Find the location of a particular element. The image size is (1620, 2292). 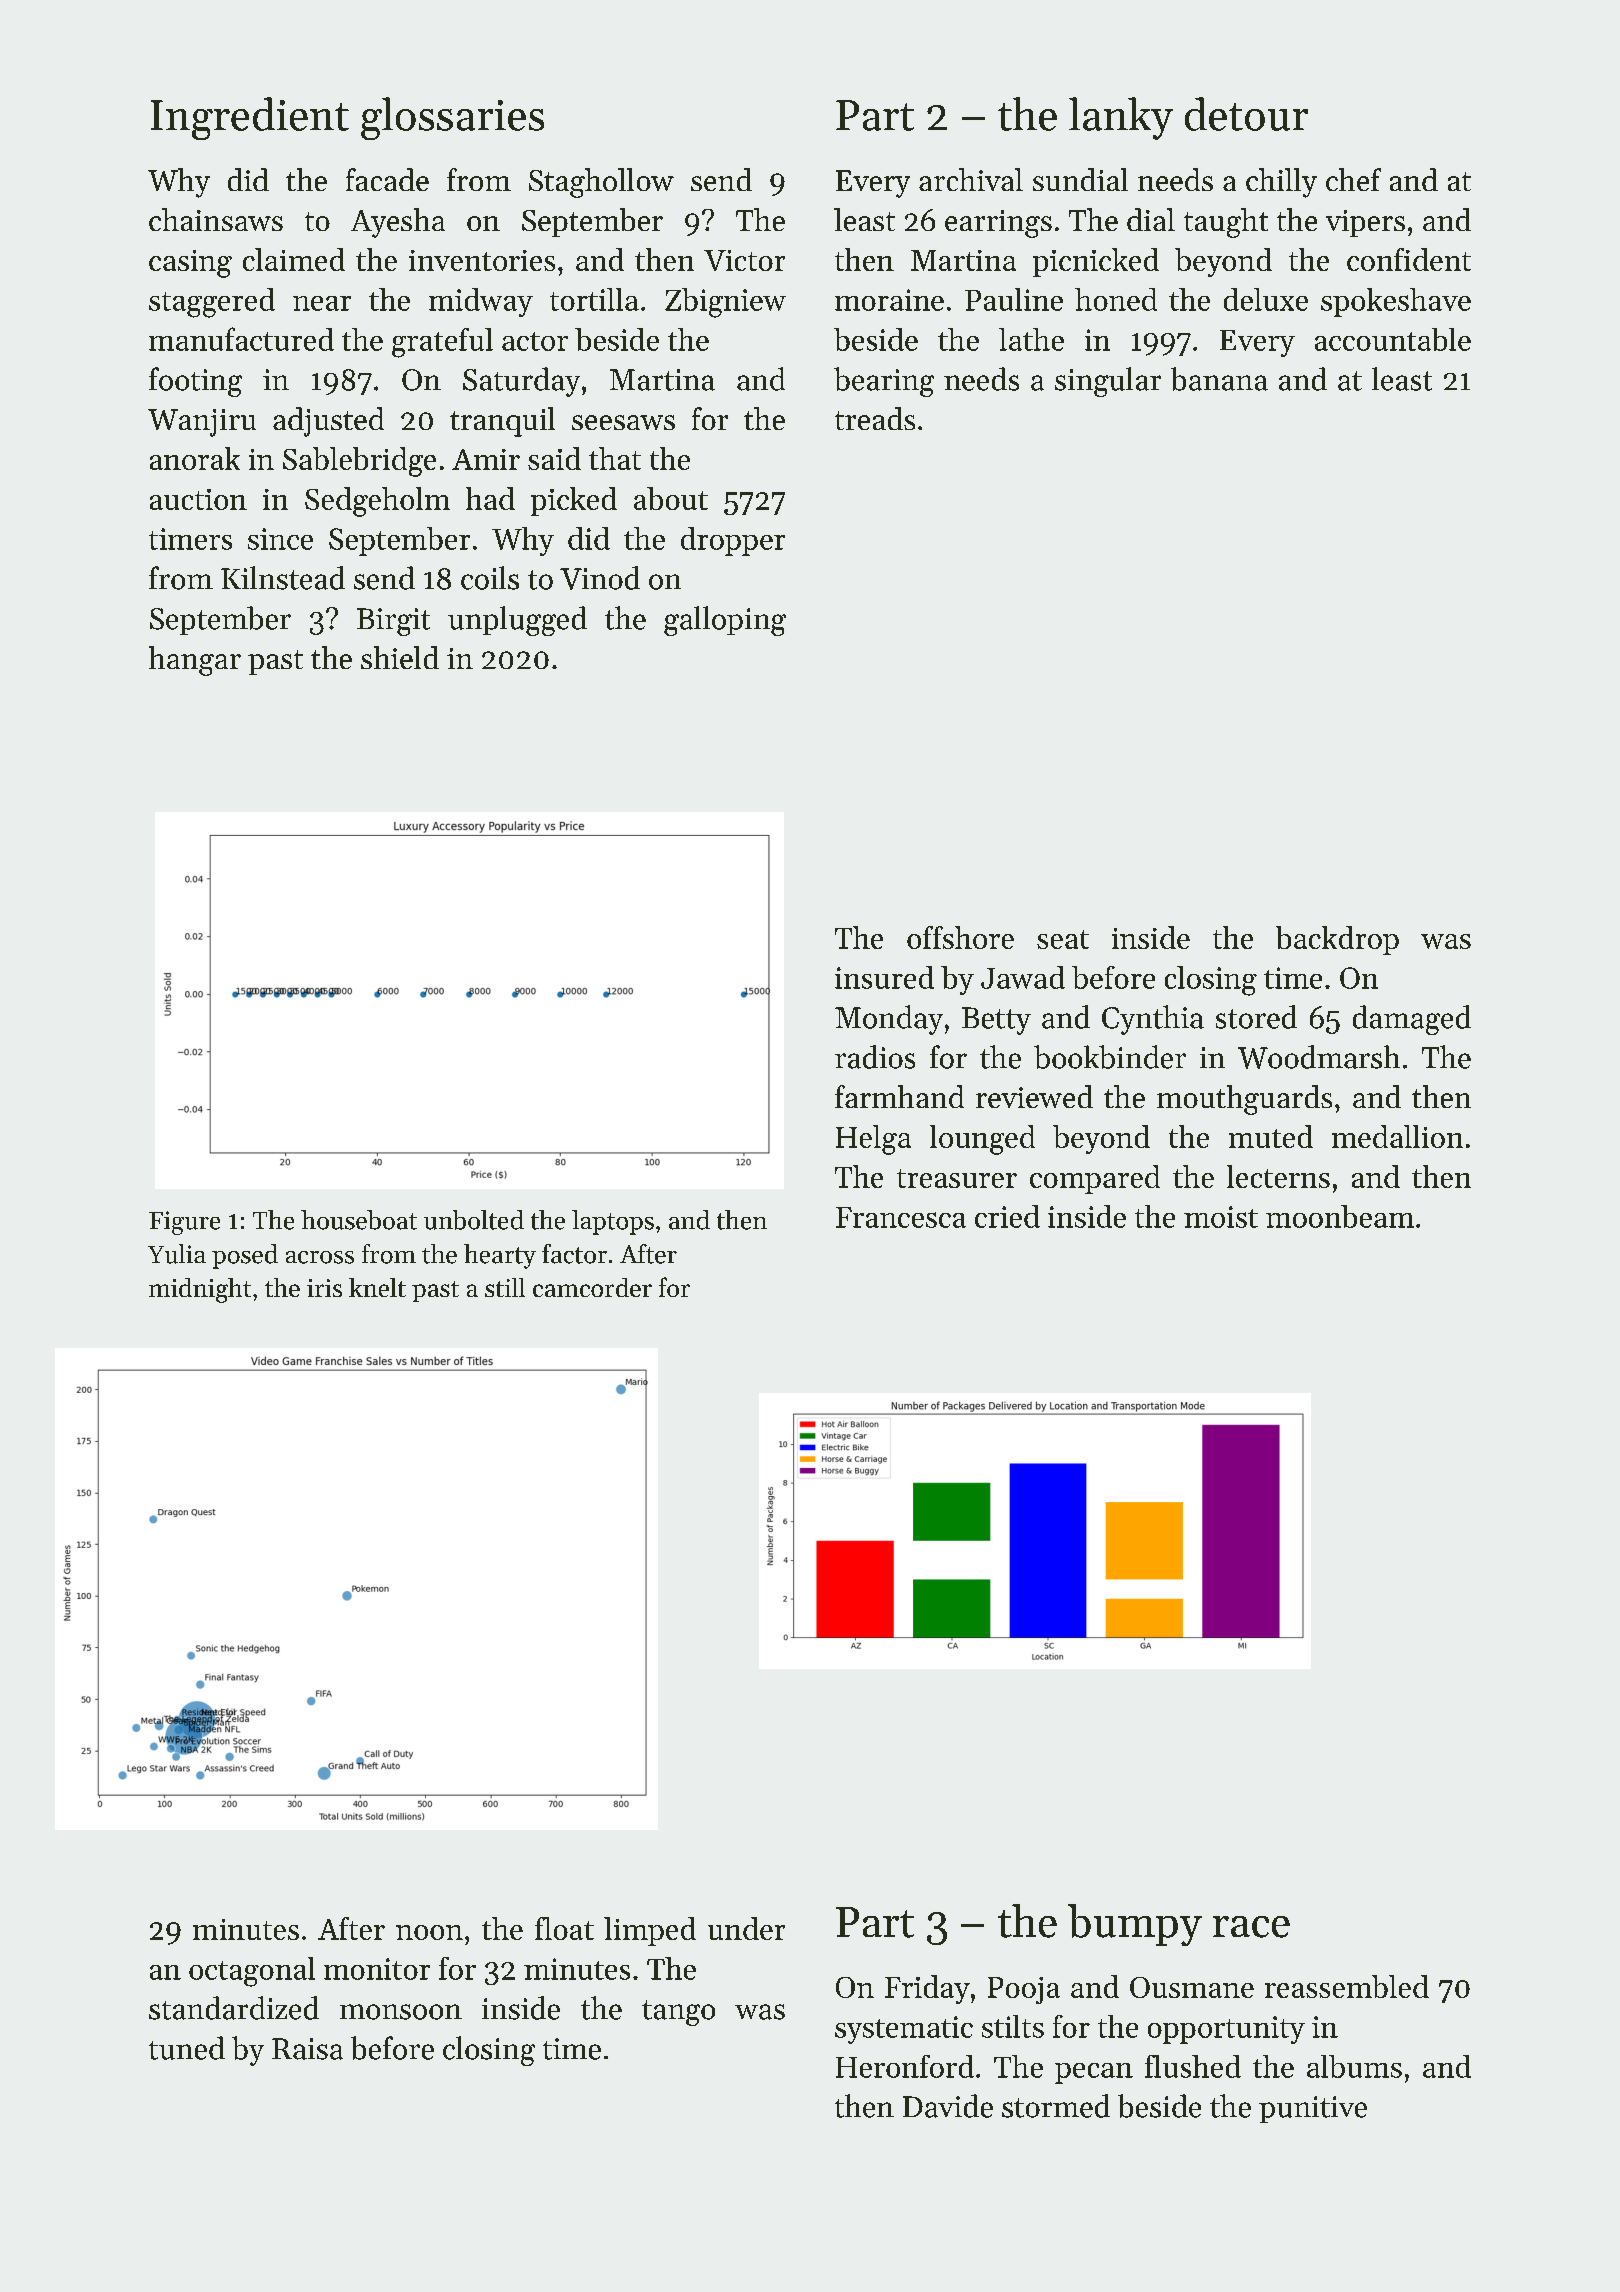

banana is located at coordinates (1219, 379).
